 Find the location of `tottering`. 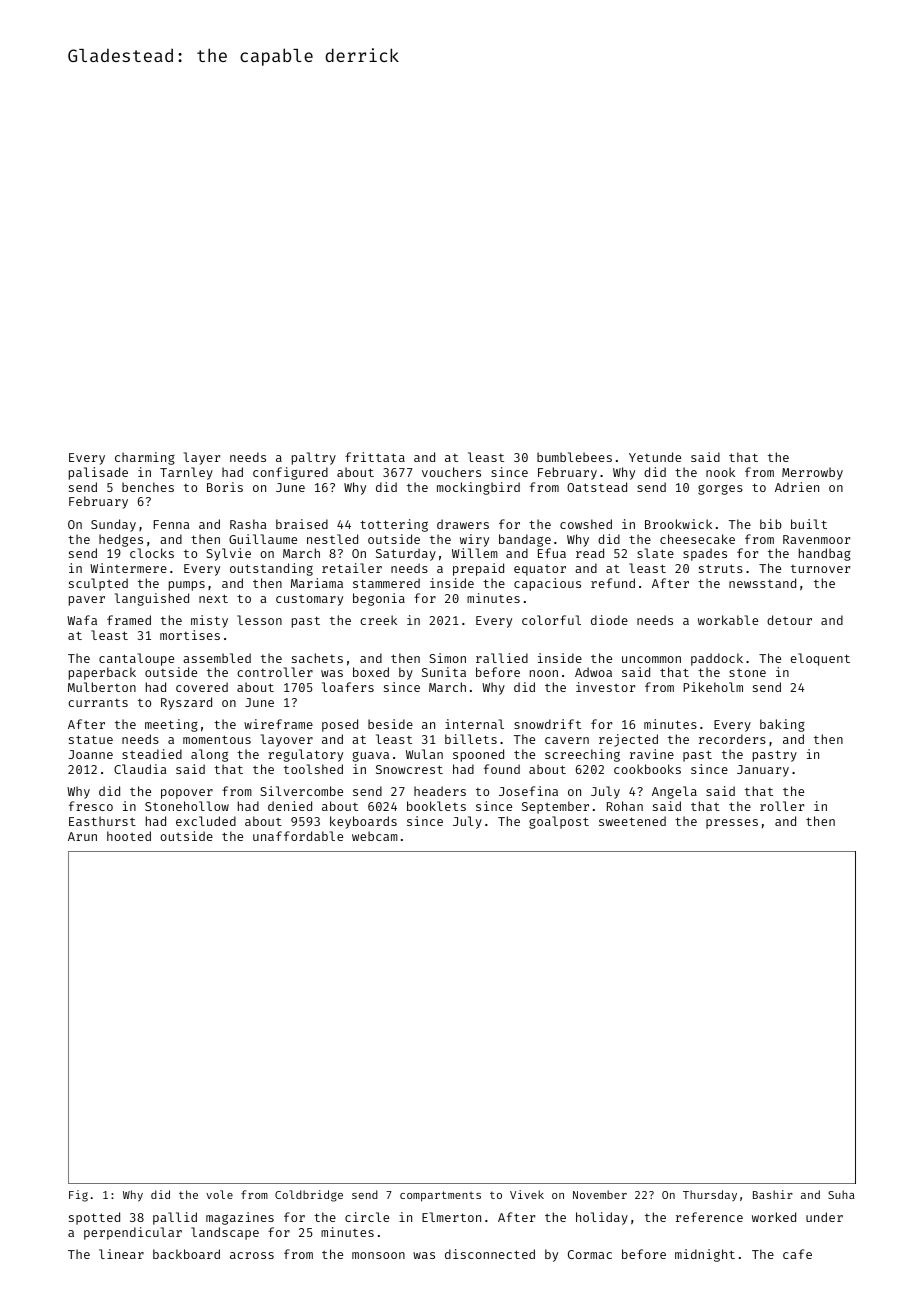

tottering is located at coordinates (394, 525).
